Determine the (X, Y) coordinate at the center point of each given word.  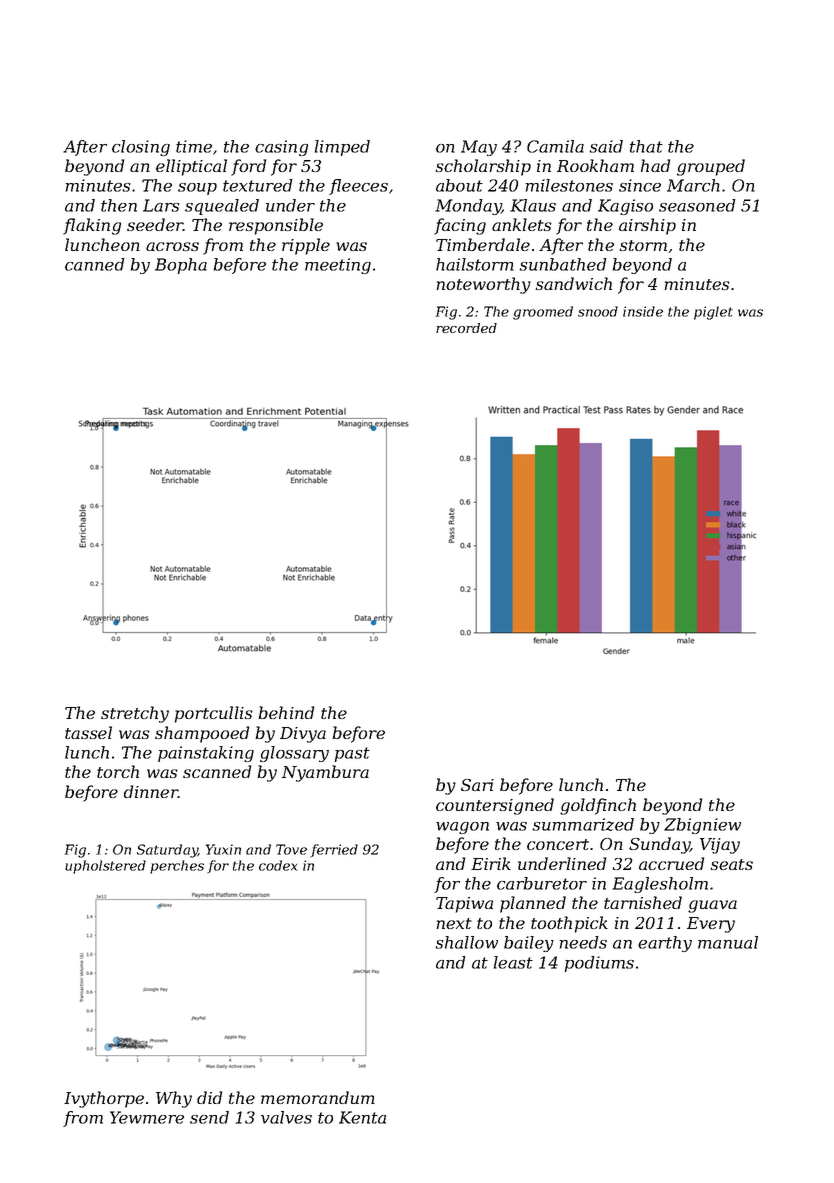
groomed (543, 313)
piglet (713, 313)
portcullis (214, 714)
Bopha (181, 266)
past (352, 754)
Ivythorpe (104, 1099)
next (454, 923)
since (640, 185)
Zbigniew (702, 826)
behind (286, 712)
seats (732, 864)
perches (177, 867)
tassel (88, 732)
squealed (222, 207)
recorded (466, 328)
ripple (306, 246)
